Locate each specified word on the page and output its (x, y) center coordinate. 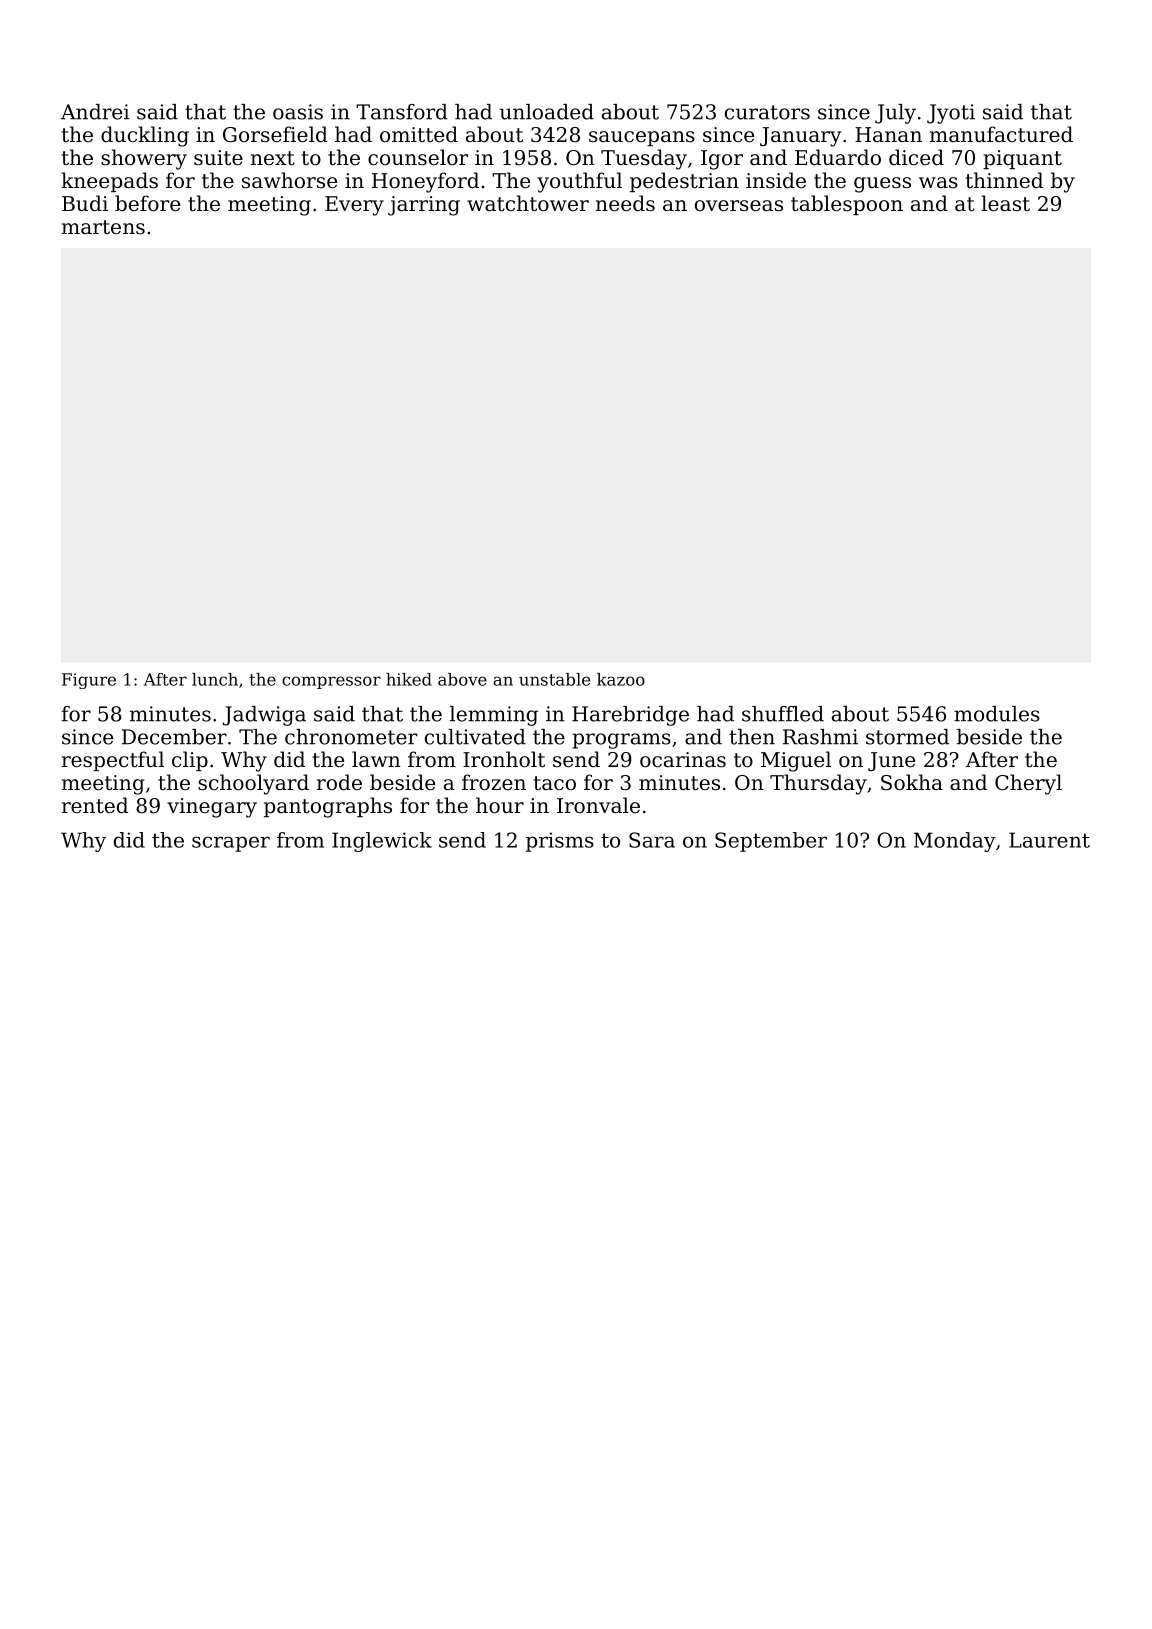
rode (339, 782)
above (462, 679)
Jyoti (951, 114)
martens (103, 227)
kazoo (621, 679)
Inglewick (382, 842)
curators (767, 112)
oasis (298, 112)
